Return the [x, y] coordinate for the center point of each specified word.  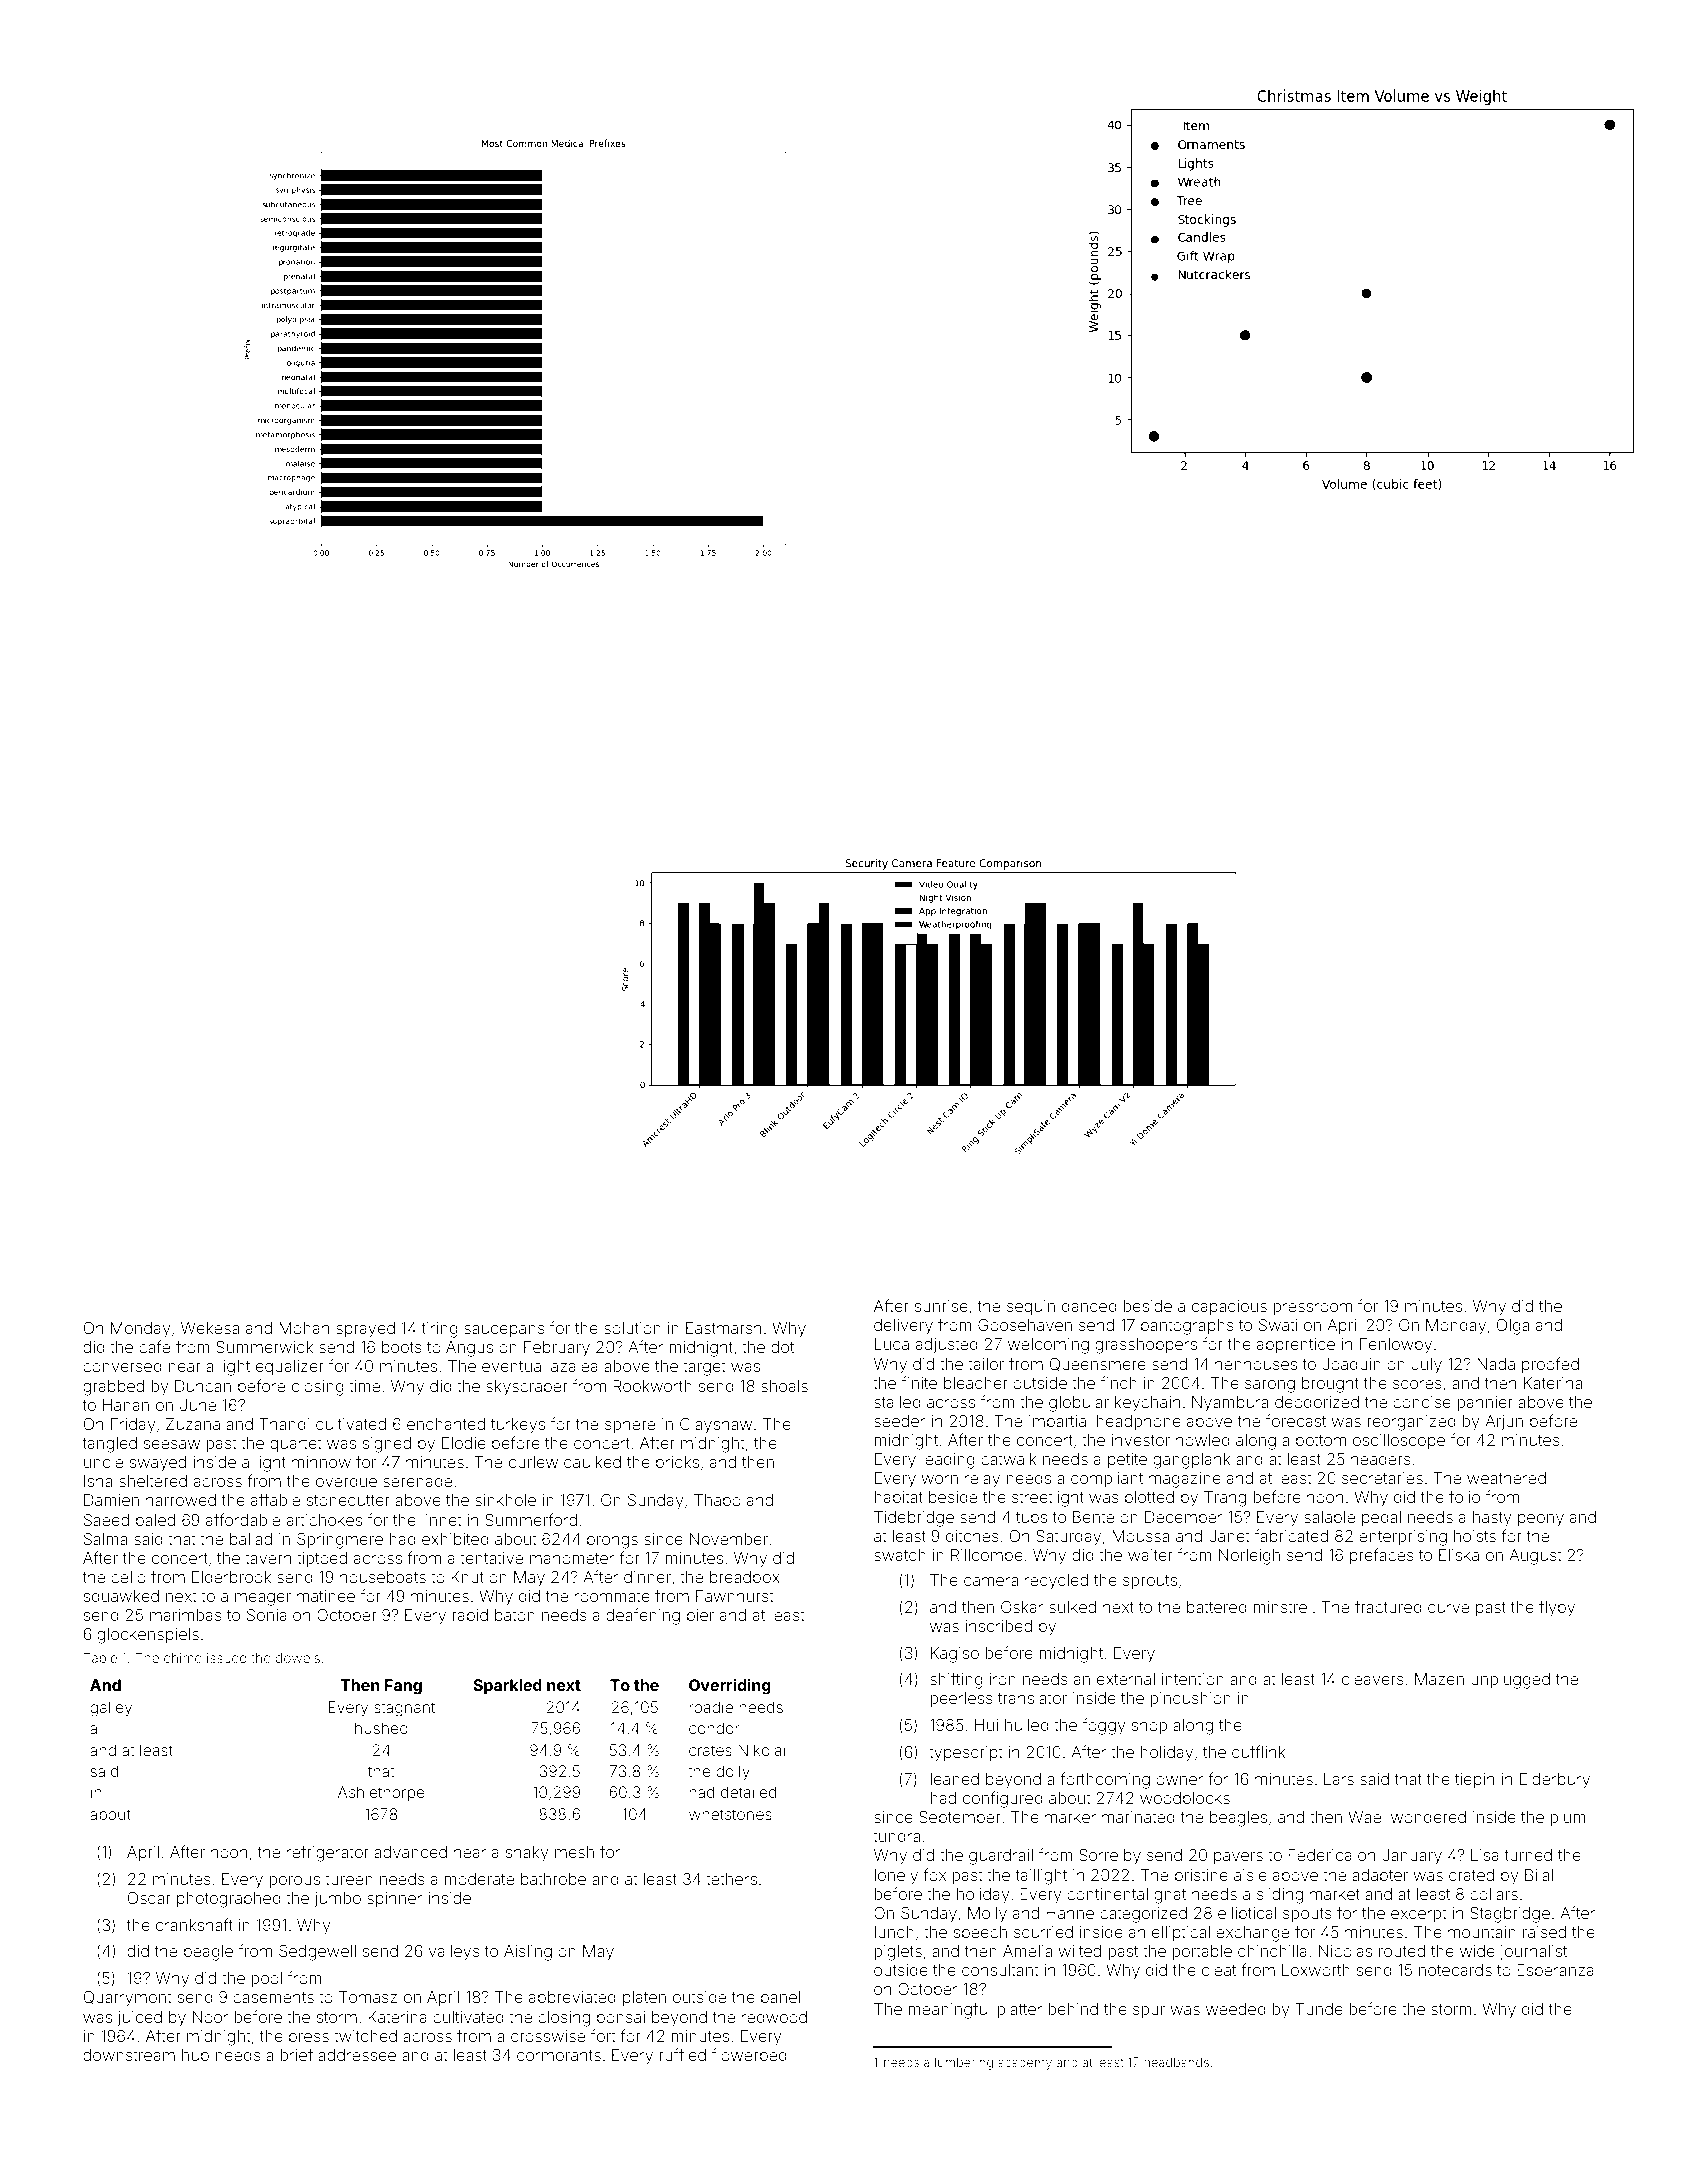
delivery [903, 1327]
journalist [1533, 1953]
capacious [1229, 1307]
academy [1025, 2064]
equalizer [290, 1367]
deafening [643, 1616]
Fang [403, 1687]
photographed [229, 1900]
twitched [365, 2036]
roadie [711, 1707]
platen [644, 1998]
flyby [1557, 1608]
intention [1193, 1679]
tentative [492, 1558]
